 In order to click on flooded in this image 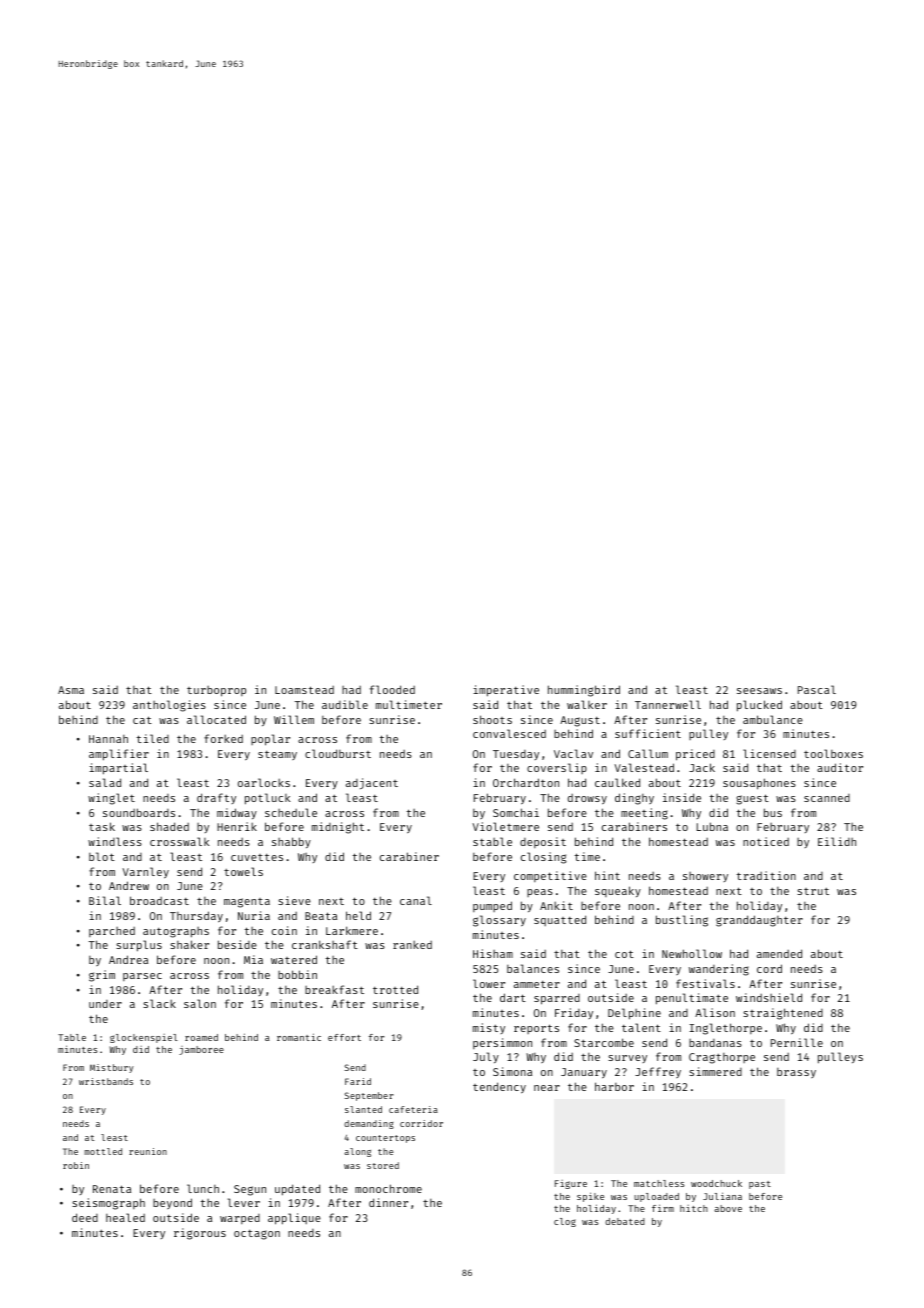, I will do `click(392, 689)`.
